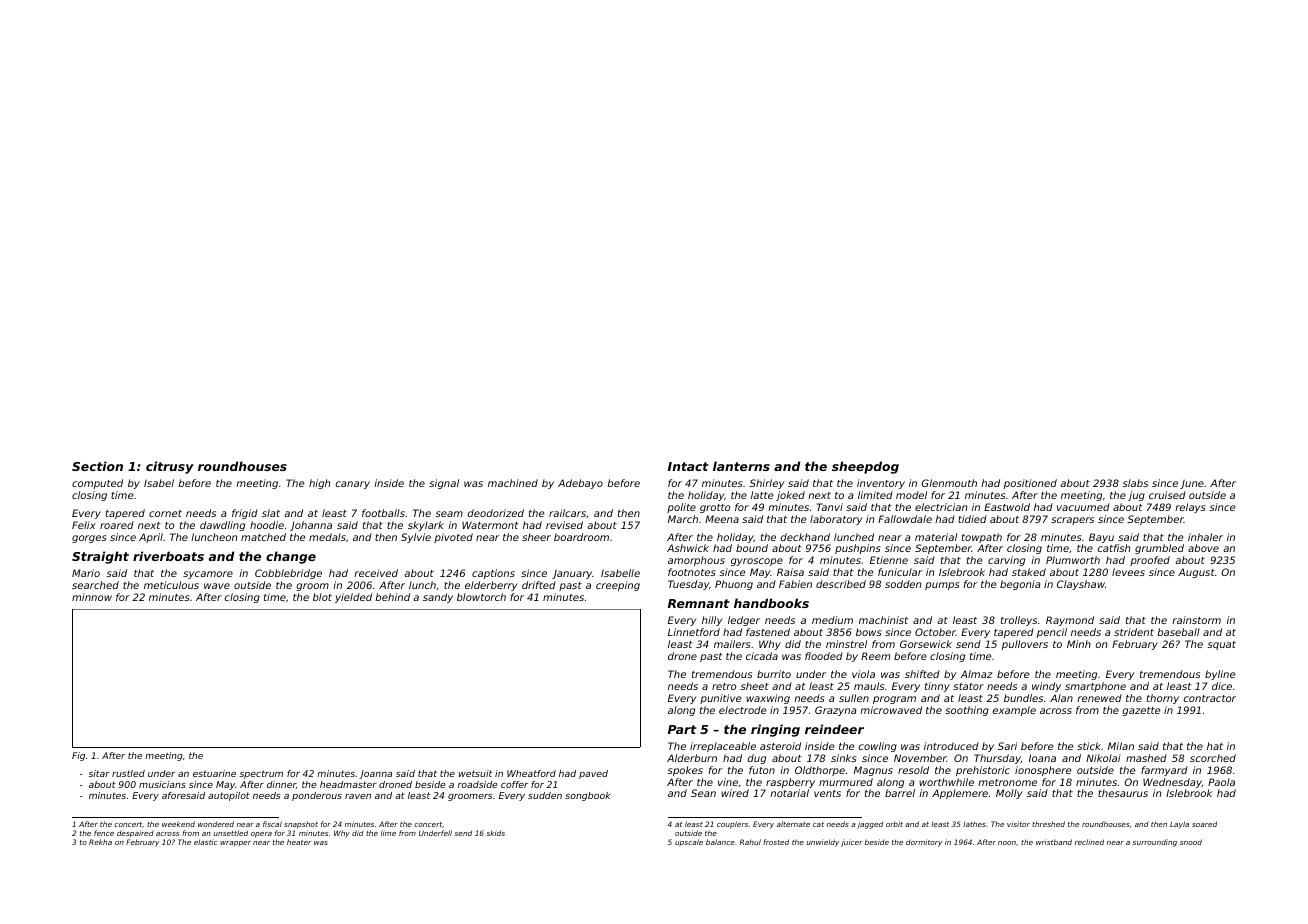 This image has height=924, width=1308. I want to click on laboratory, so click(836, 520).
